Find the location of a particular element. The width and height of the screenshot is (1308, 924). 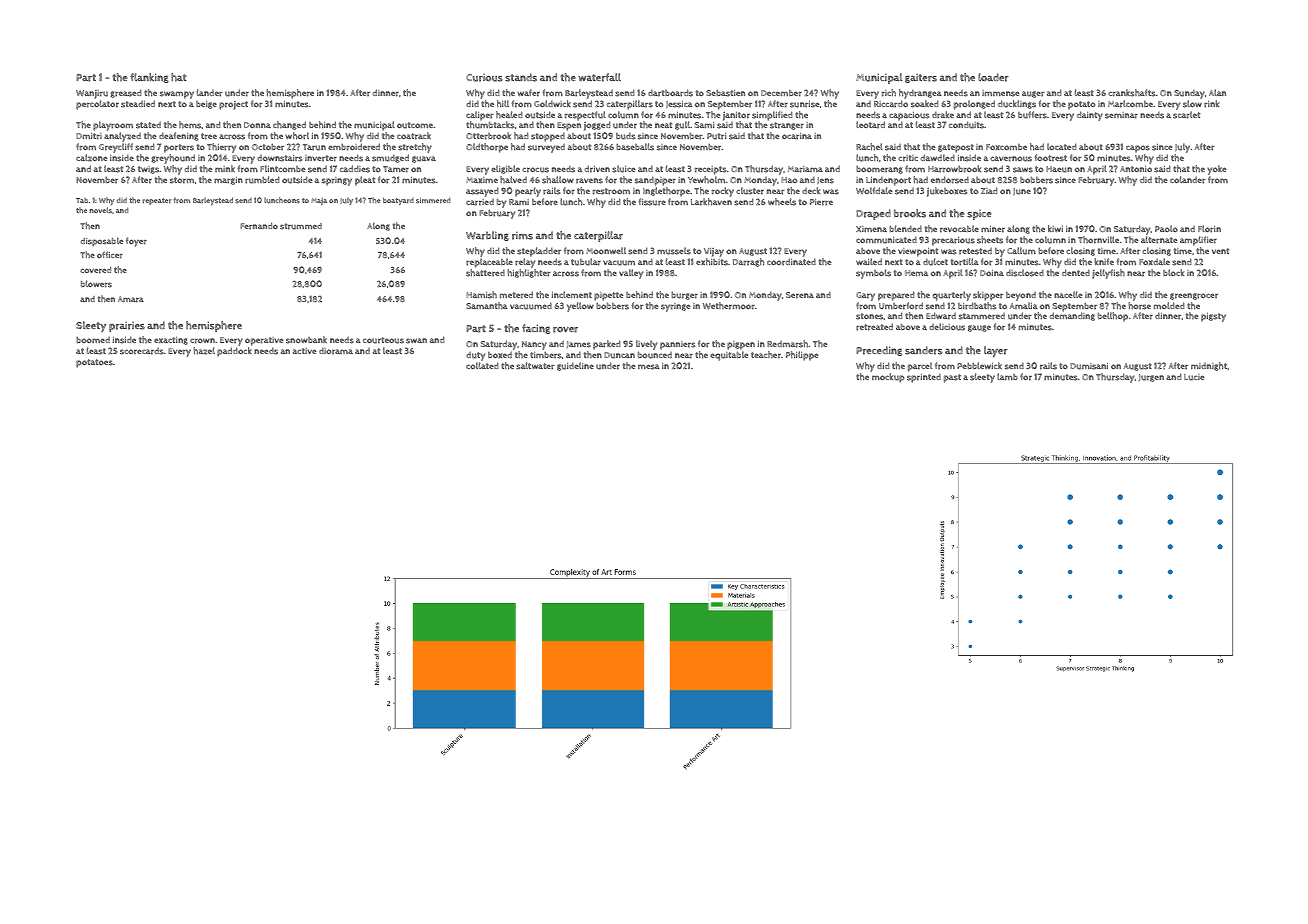

Darragh is located at coordinates (748, 262).
